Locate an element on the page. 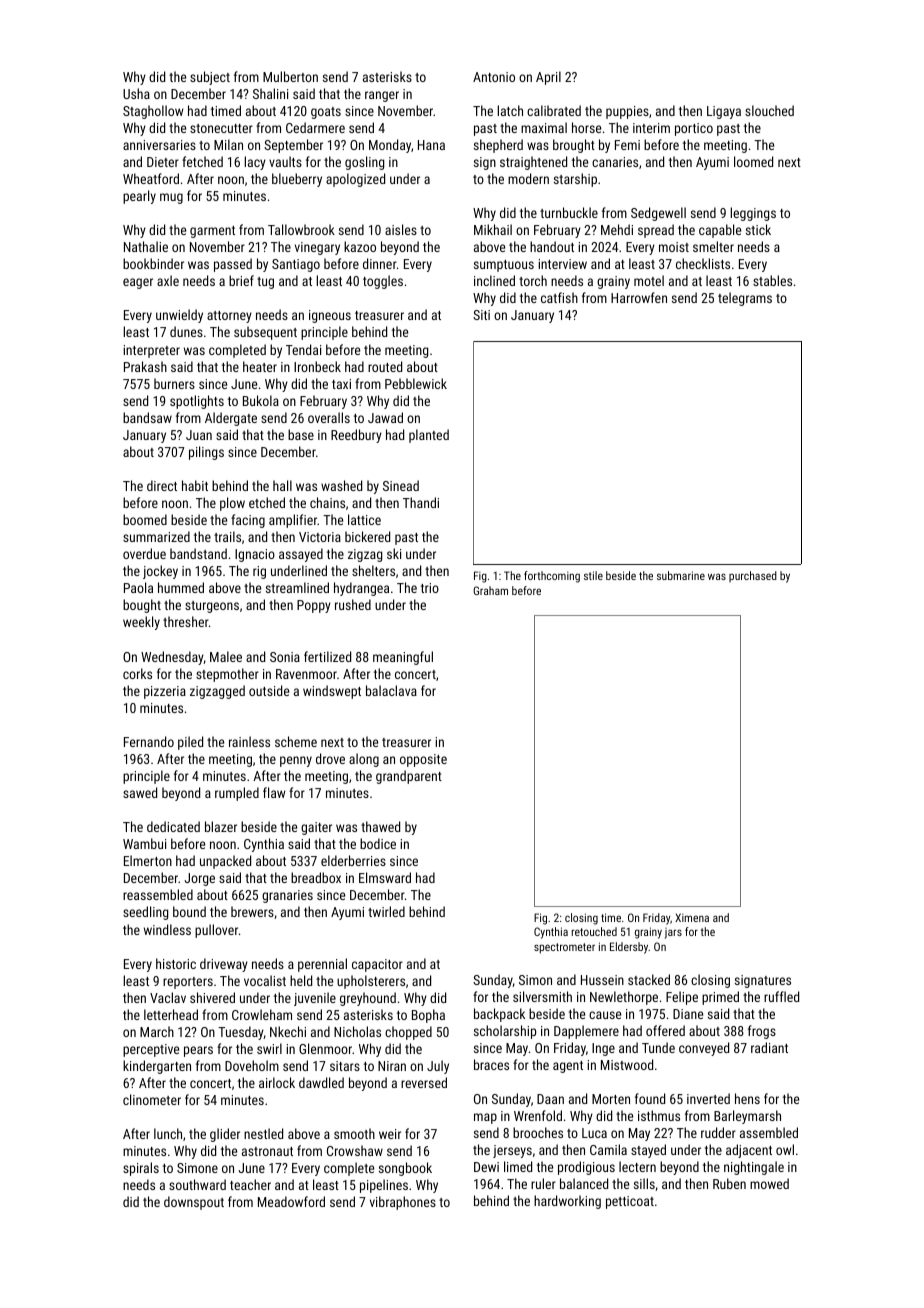  downspout is located at coordinates (194, 1203).
